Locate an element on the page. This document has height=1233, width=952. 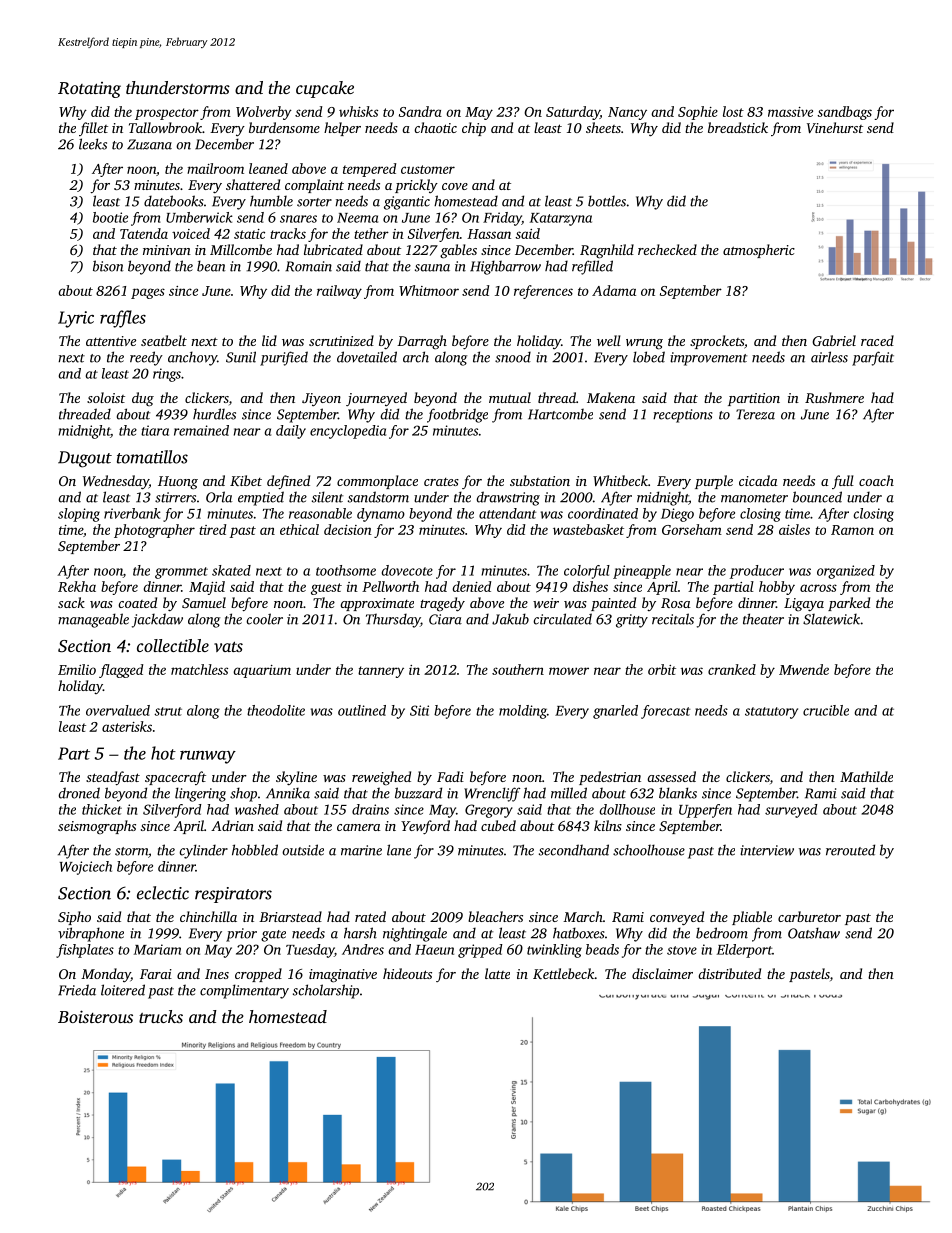
Lyric is located at coordinates (76, 319).
